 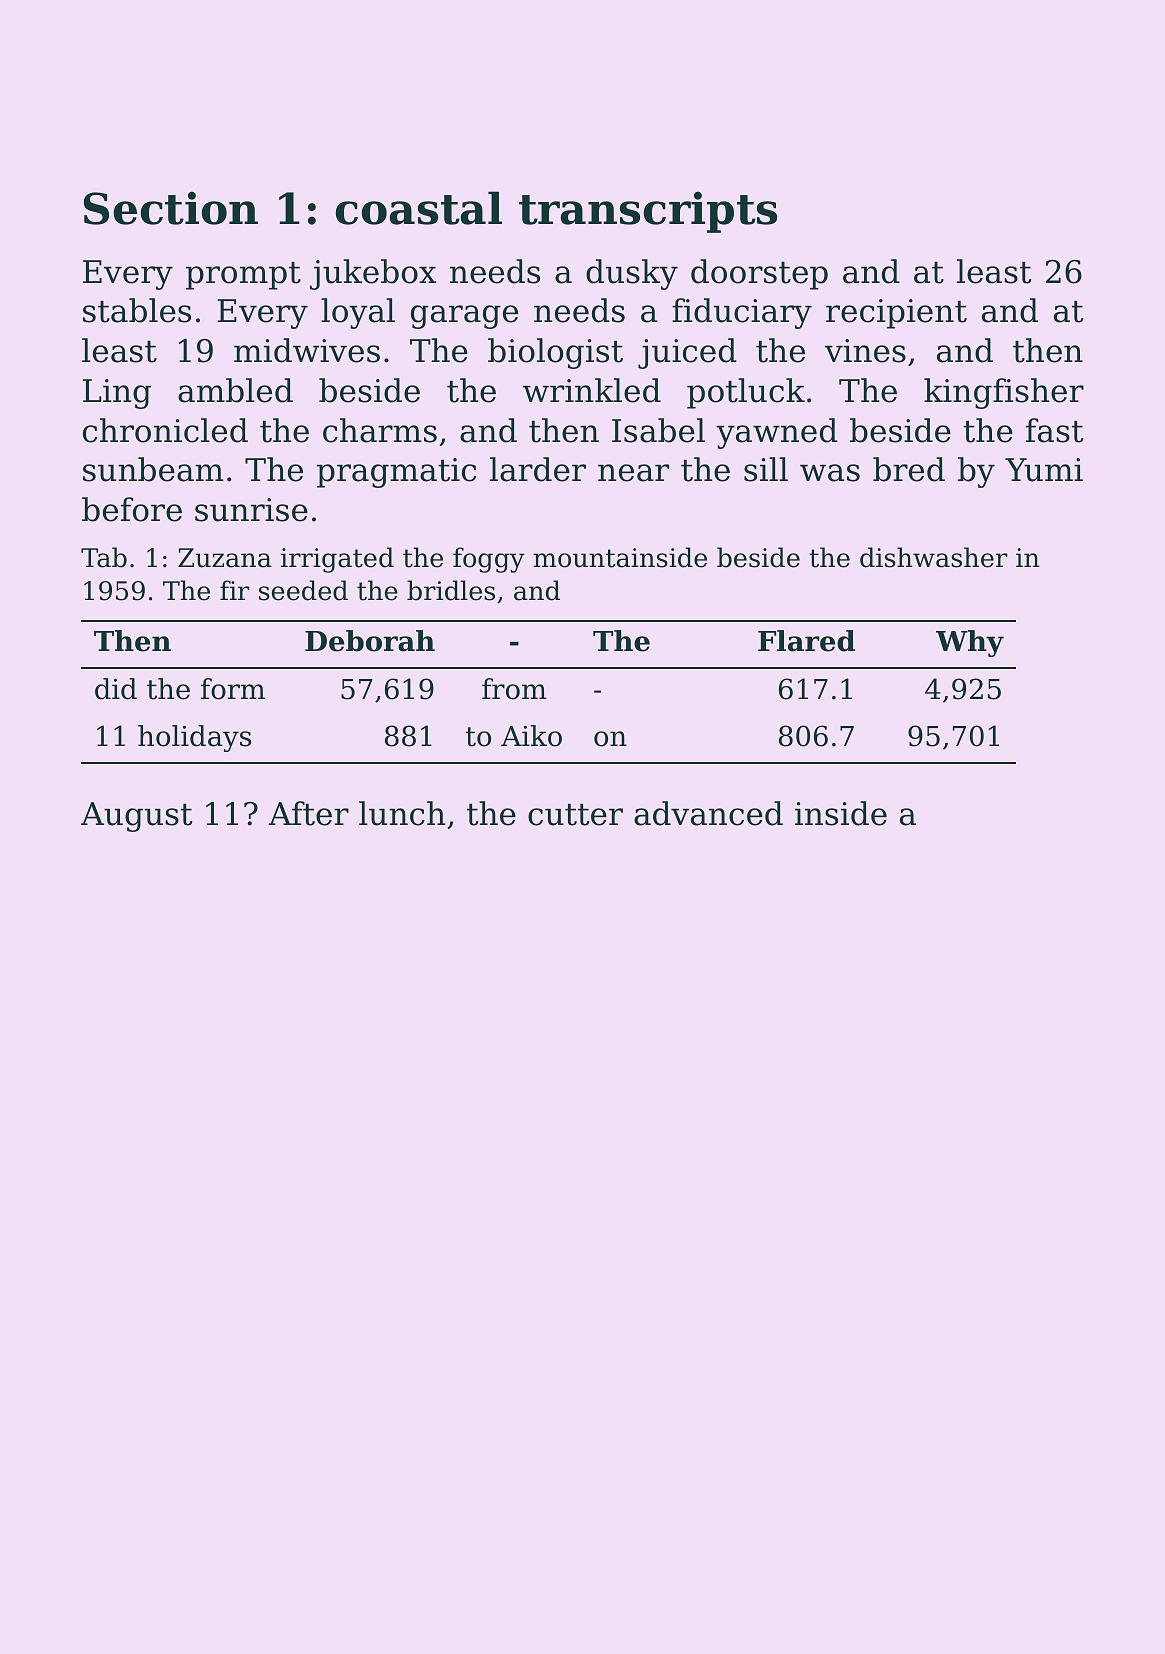 What do you see at coordinates (1054, 430) in the document?
I see `fast` at bounding box center [1054, 430].
